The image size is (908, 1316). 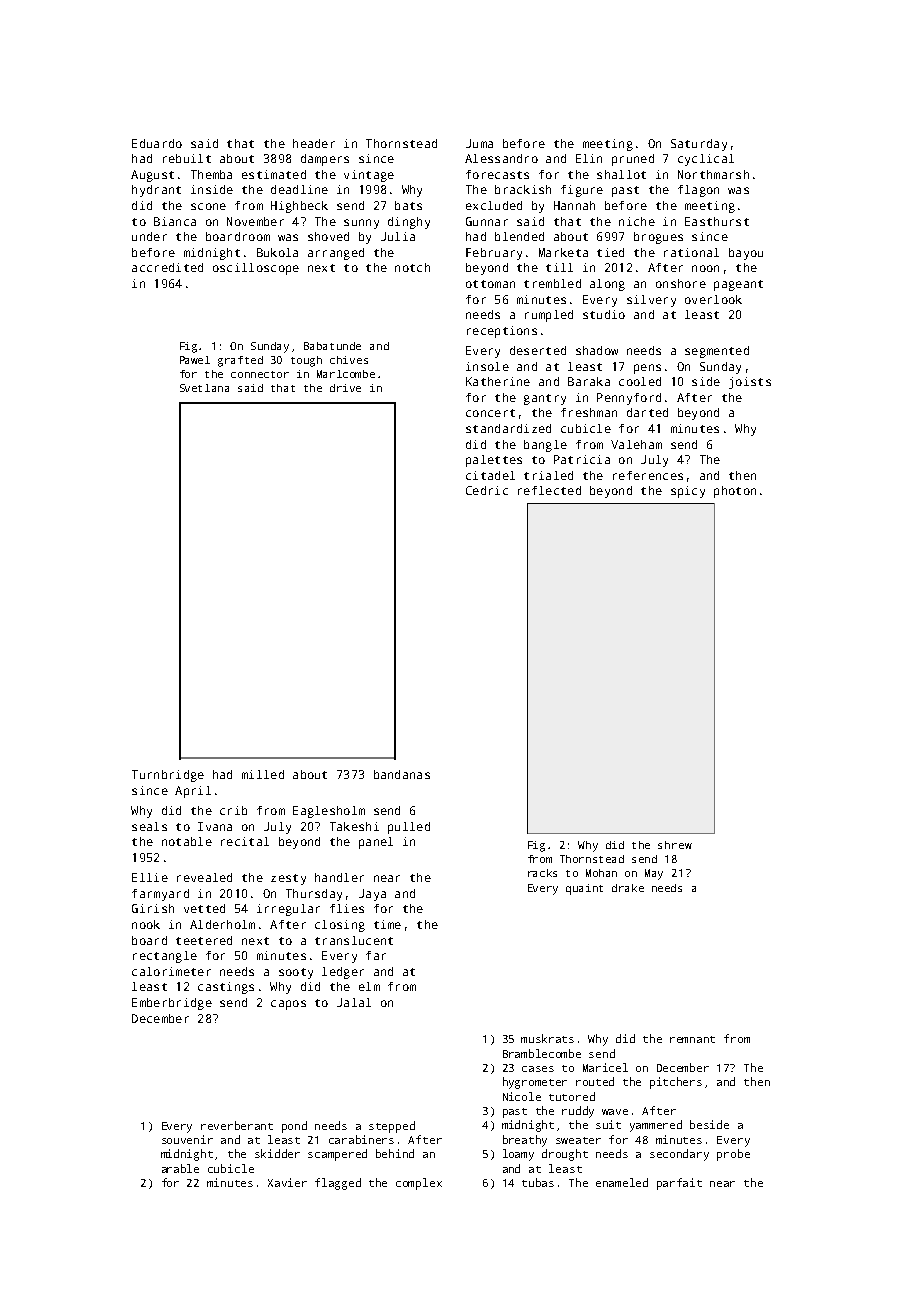 I want to click on Saturday, so click(x=699, y=145).
